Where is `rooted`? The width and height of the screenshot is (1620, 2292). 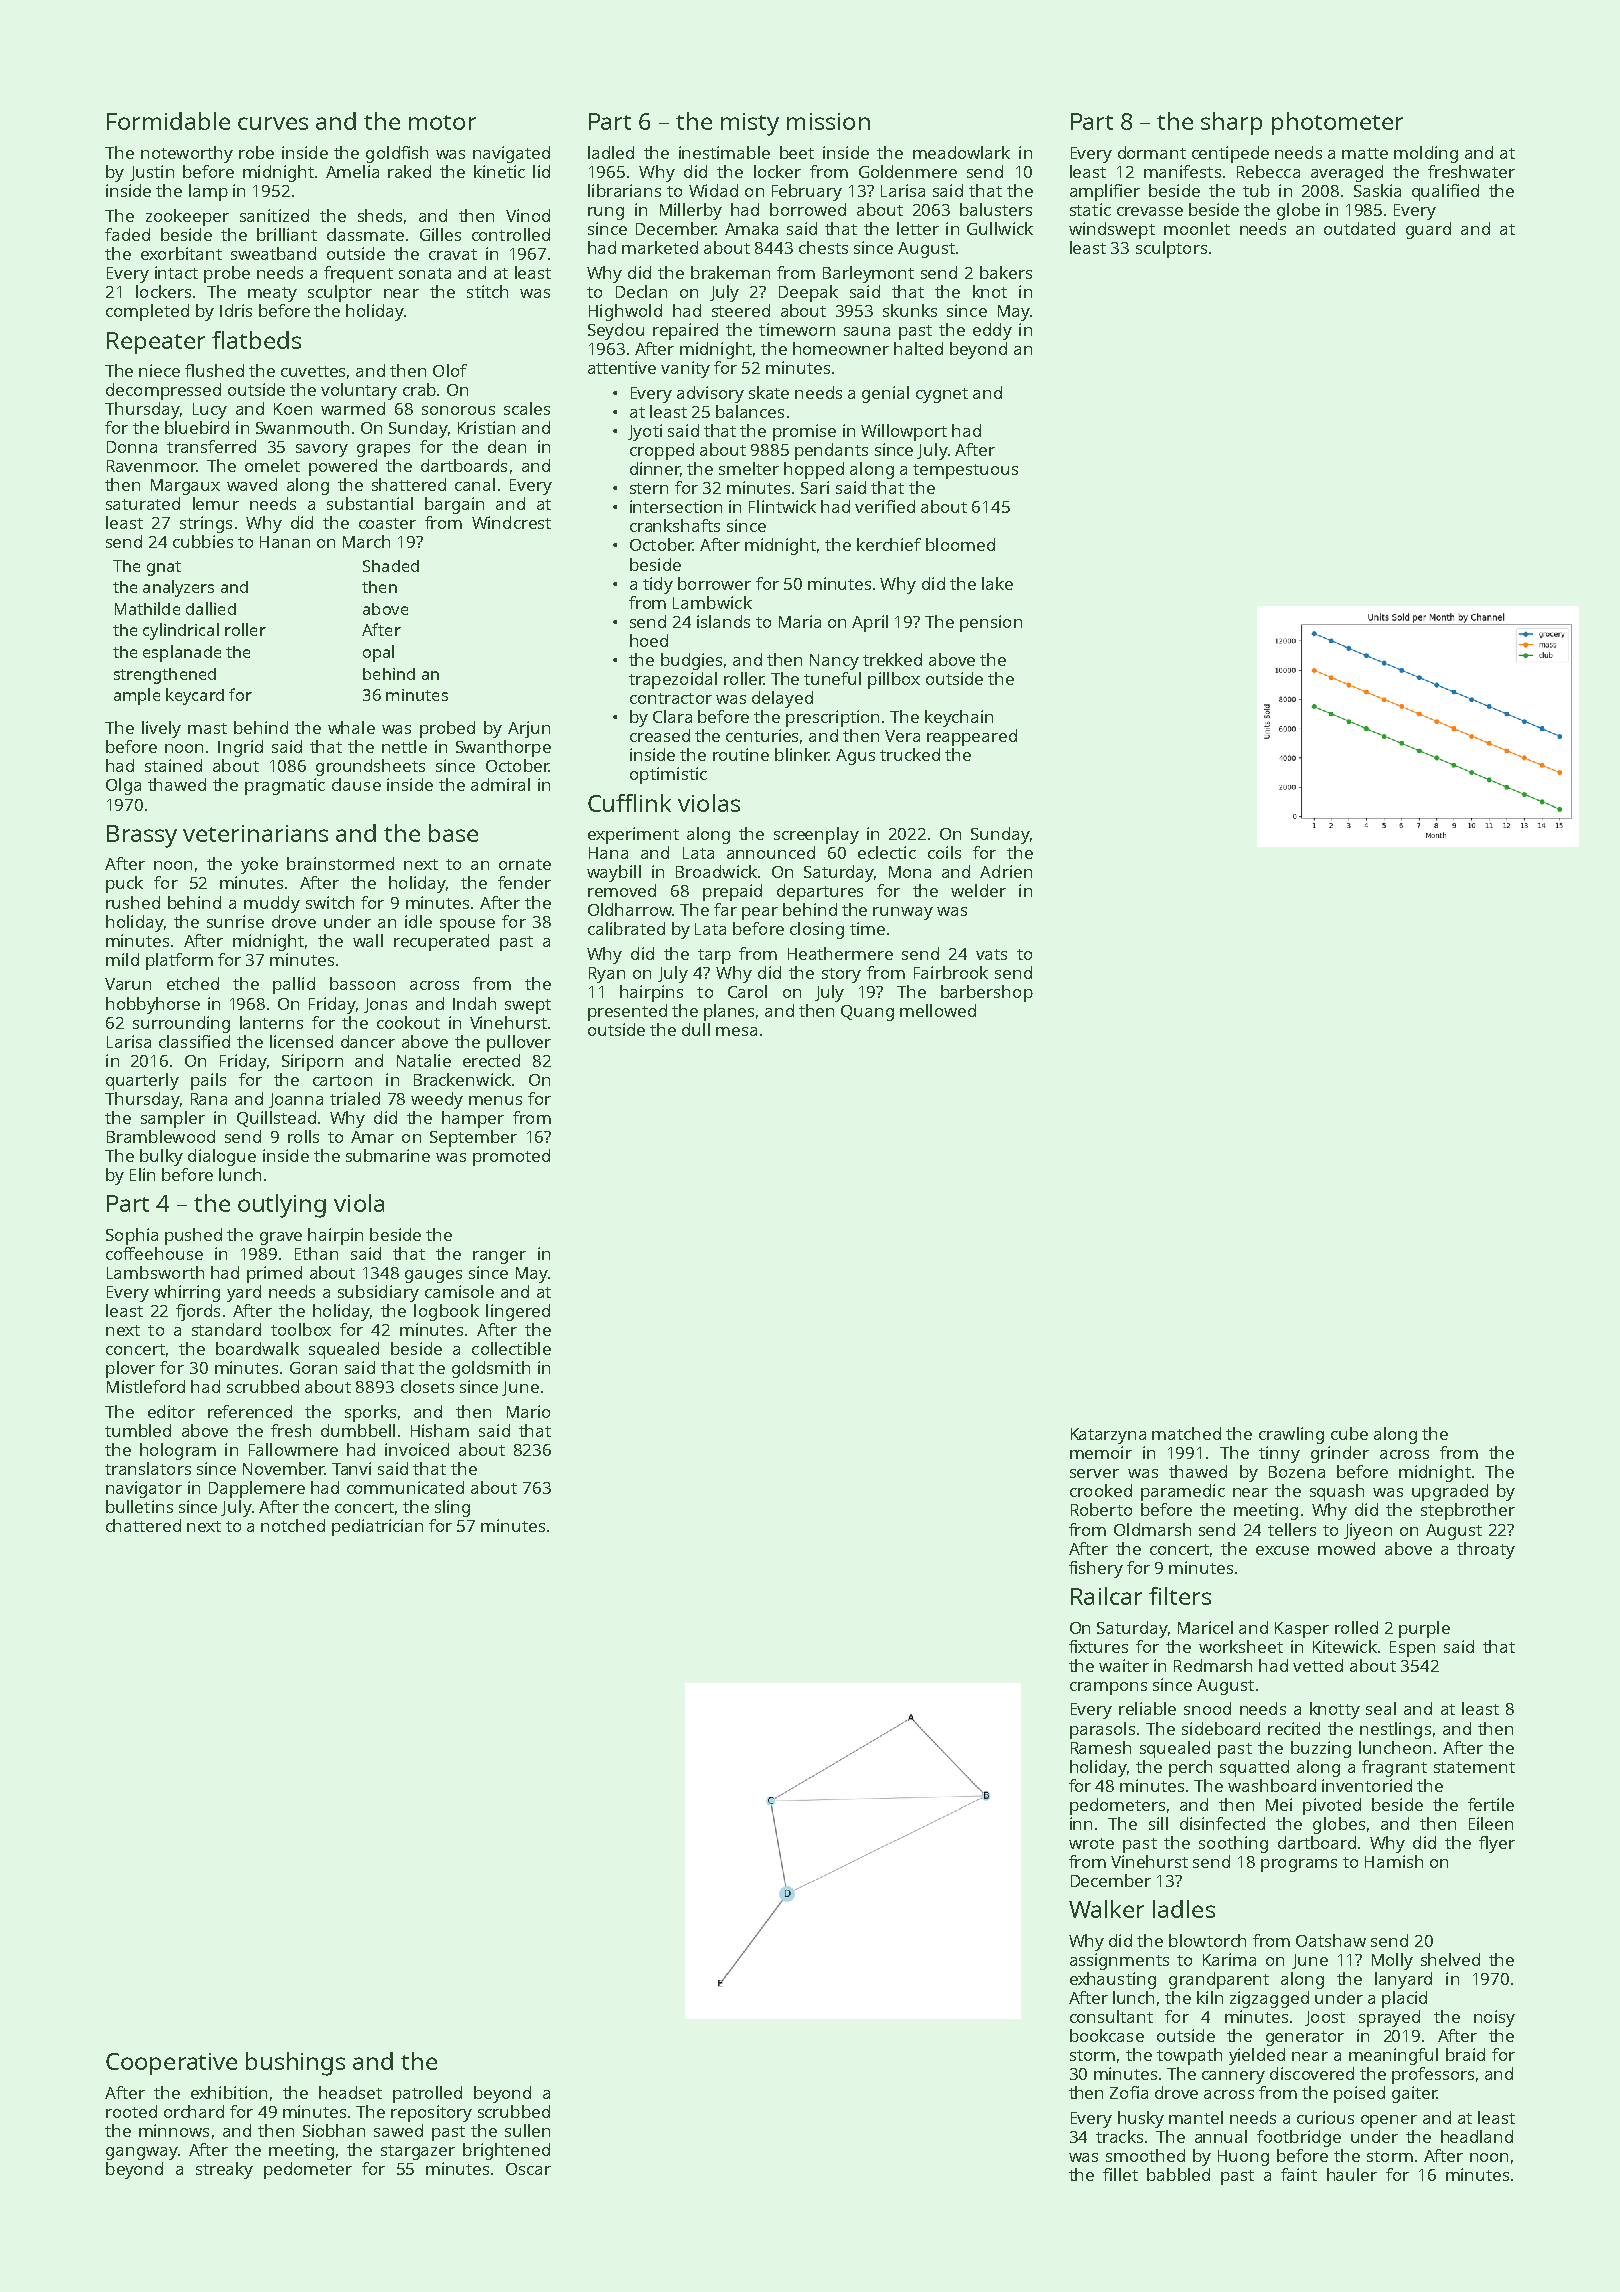
rooted is located at coordinates (131, 2111).
